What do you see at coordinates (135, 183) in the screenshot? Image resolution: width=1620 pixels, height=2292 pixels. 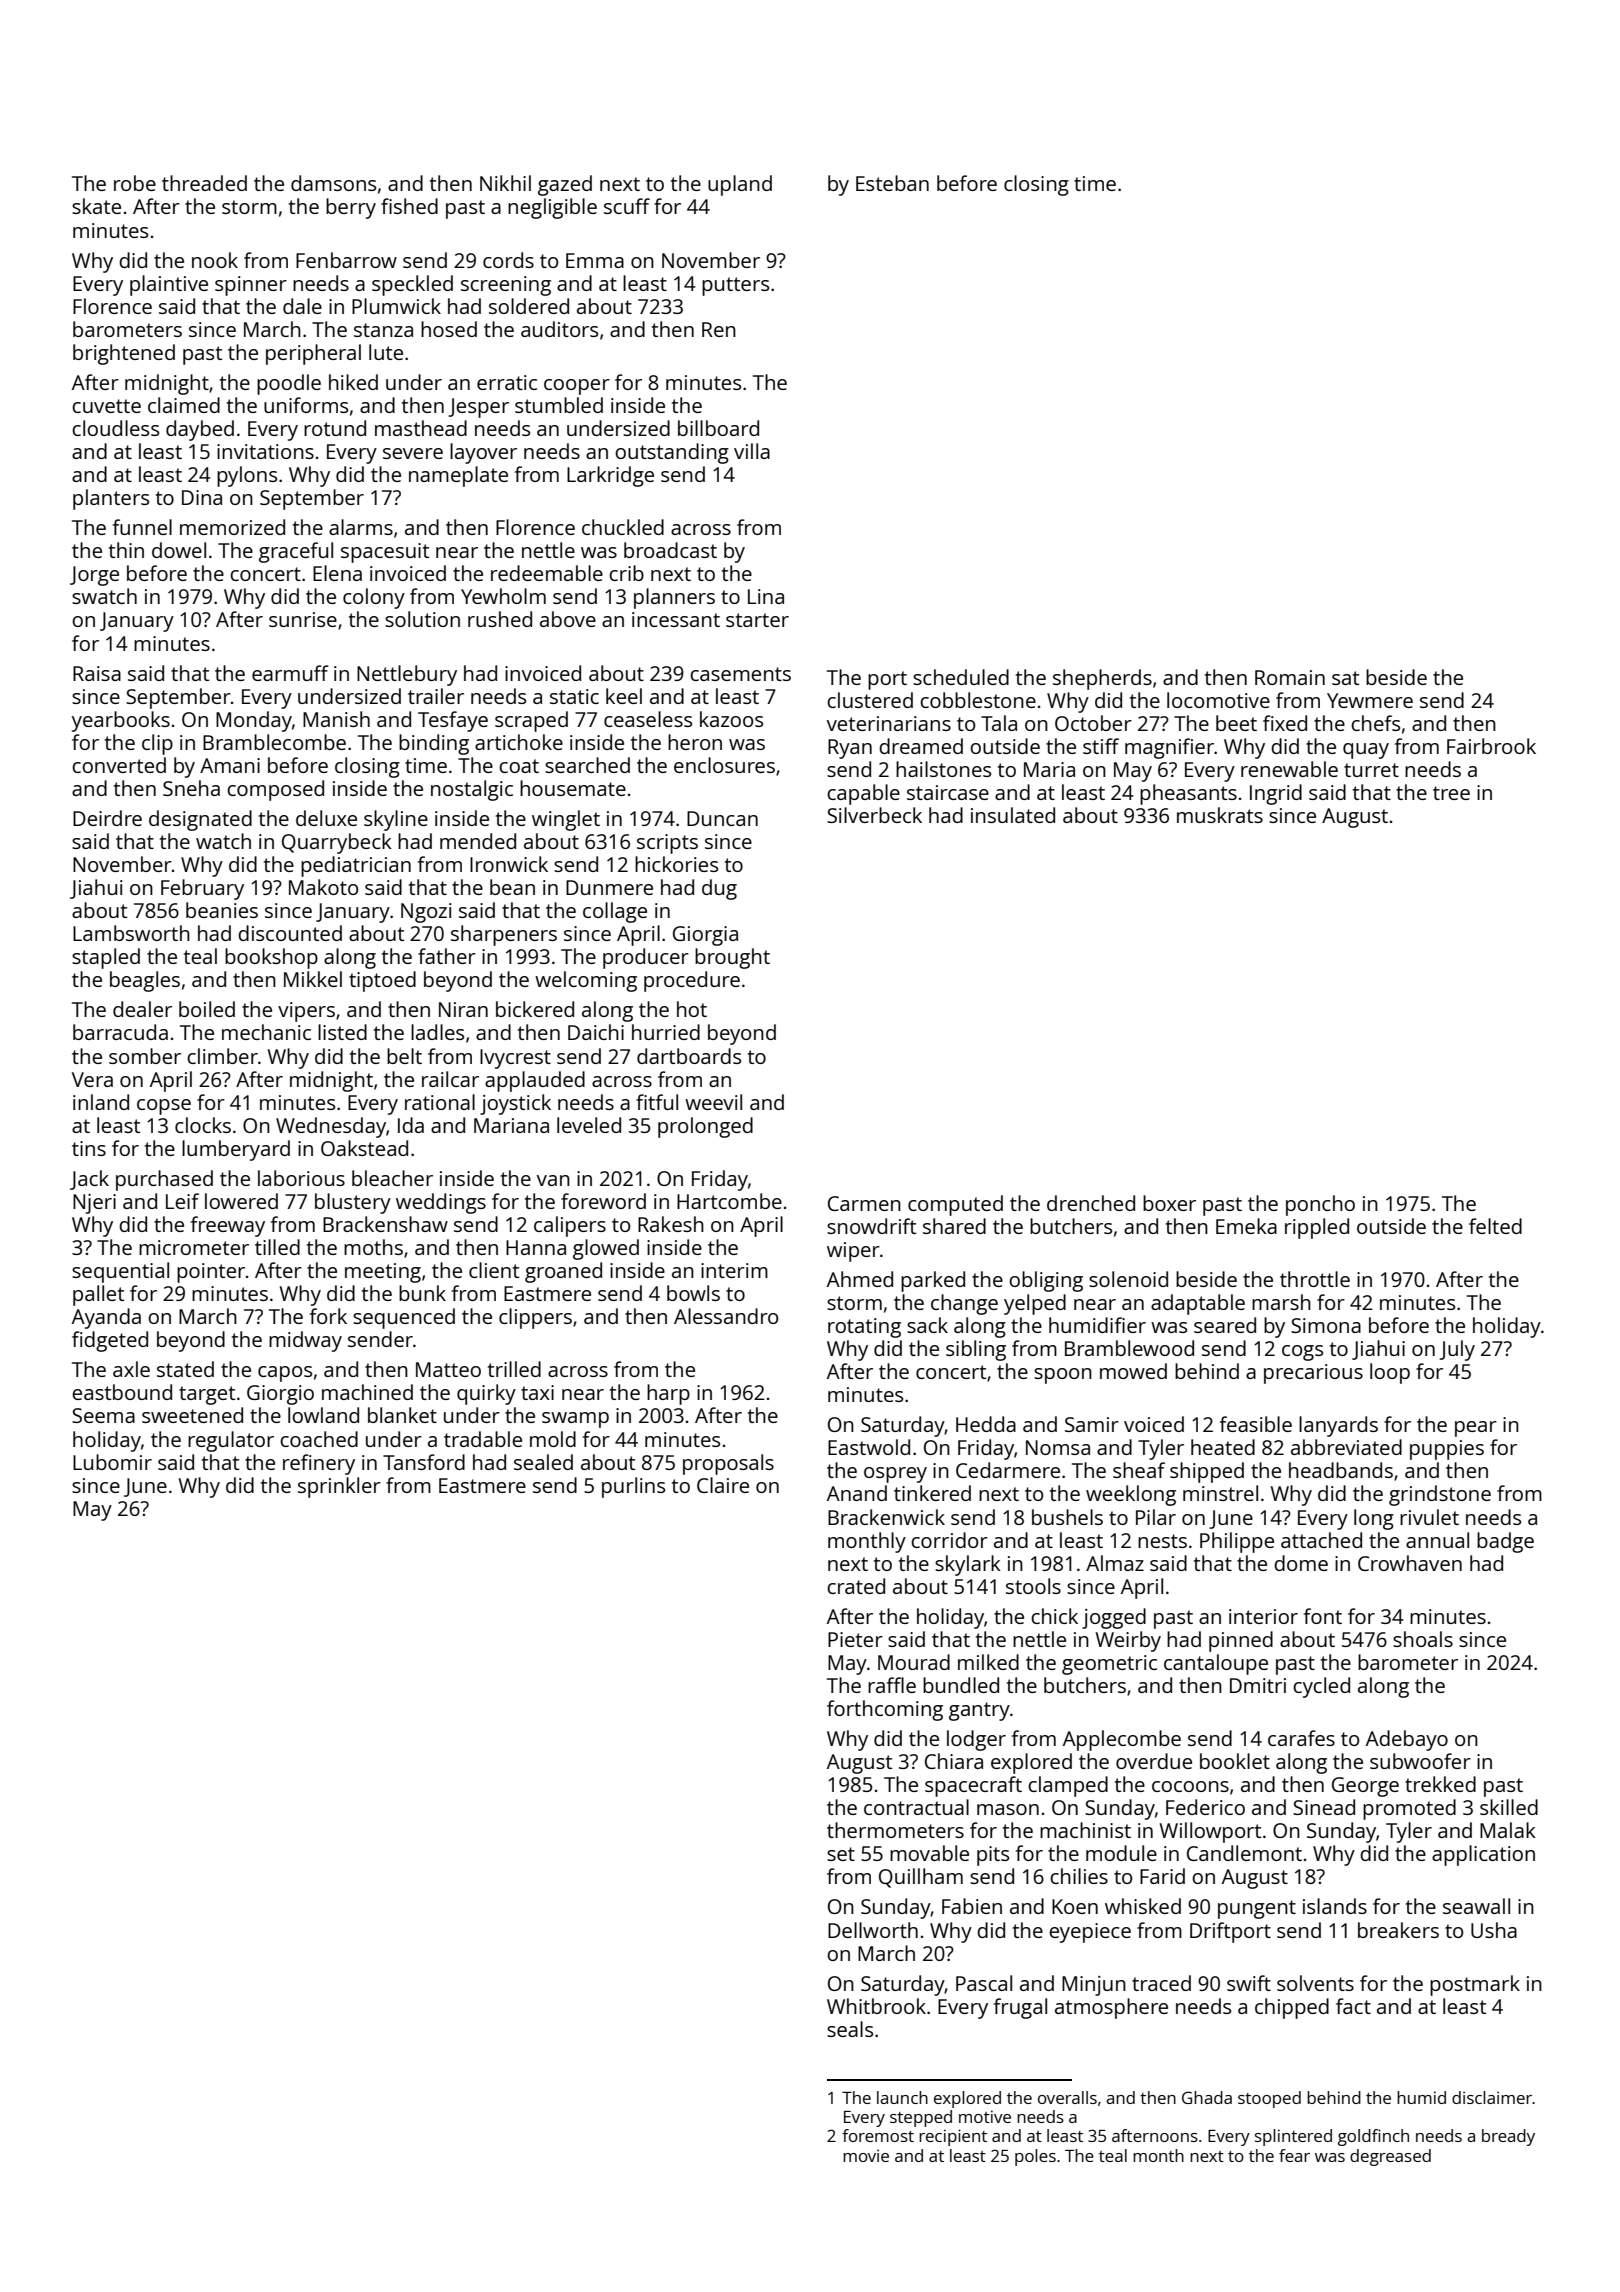 I see `robe` at bounding box center [135, 183].
